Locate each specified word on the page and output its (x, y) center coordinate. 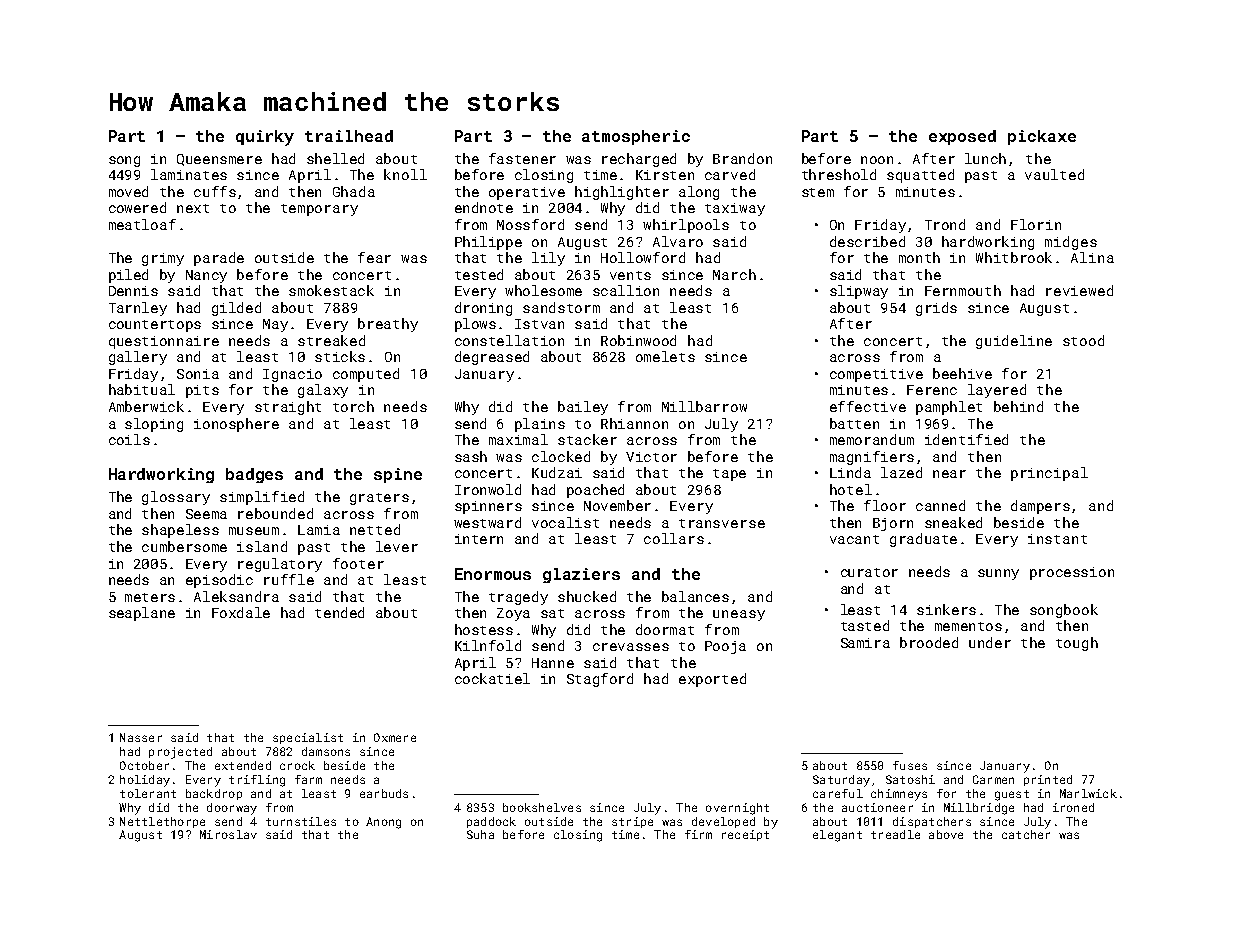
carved (730, 174)
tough (1077, 644)
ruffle (289, 579)
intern (479, 539)
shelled (335, 158)
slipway (859, 292)
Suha (480, 834)
